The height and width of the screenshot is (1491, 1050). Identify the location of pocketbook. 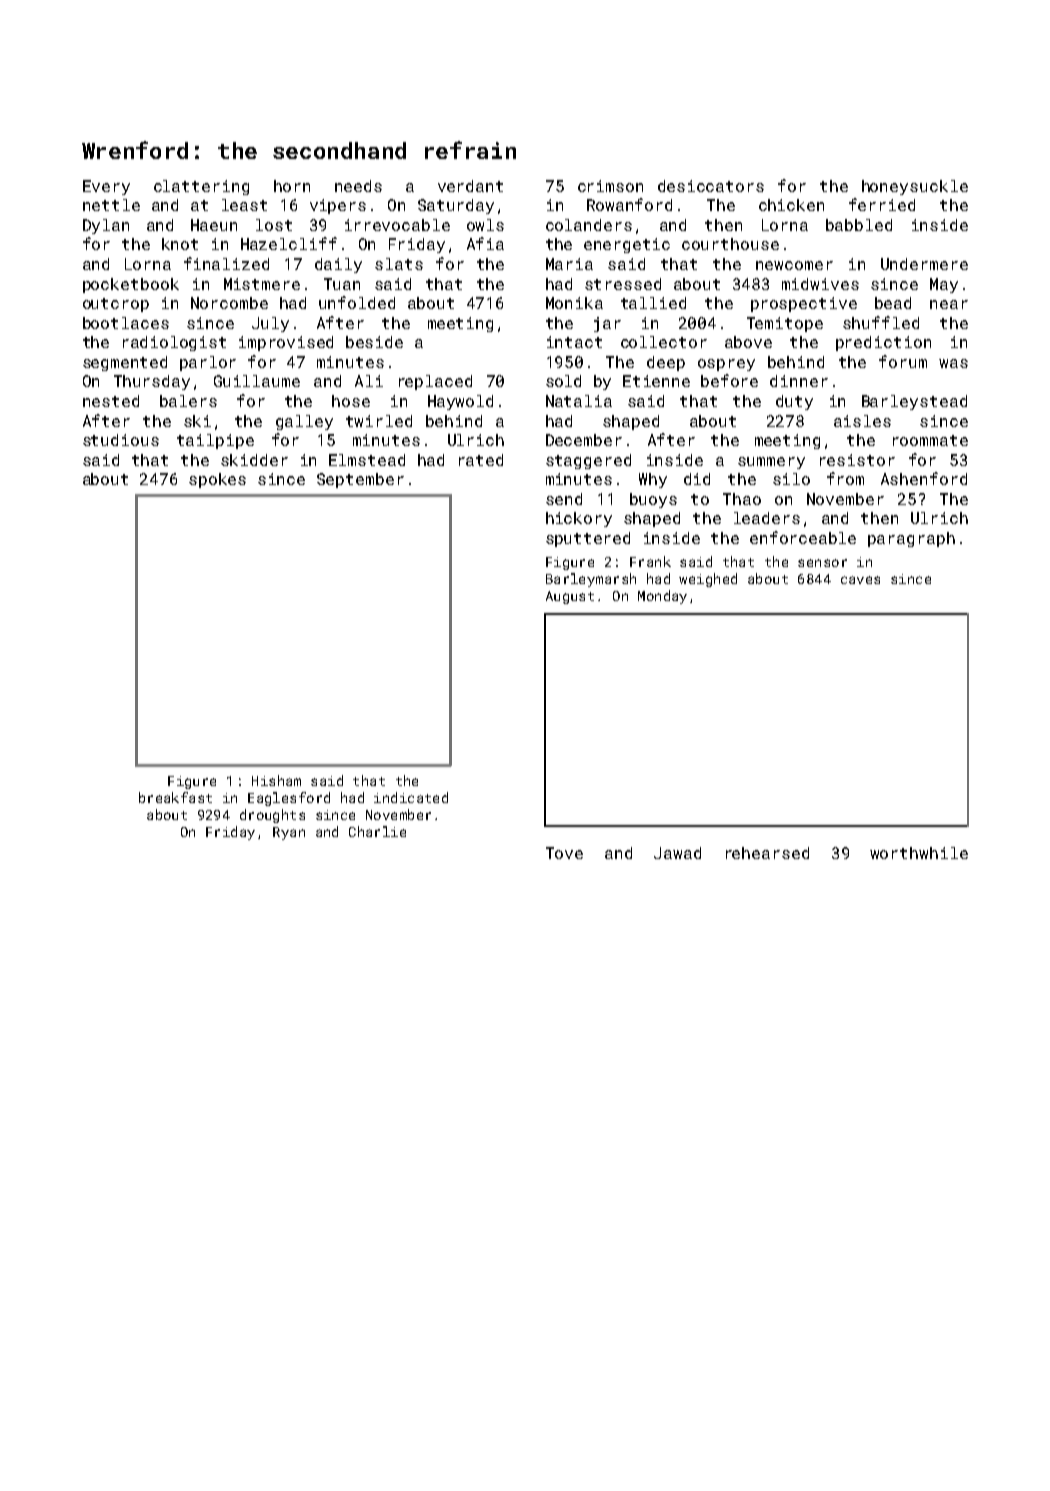
(131, 285).
